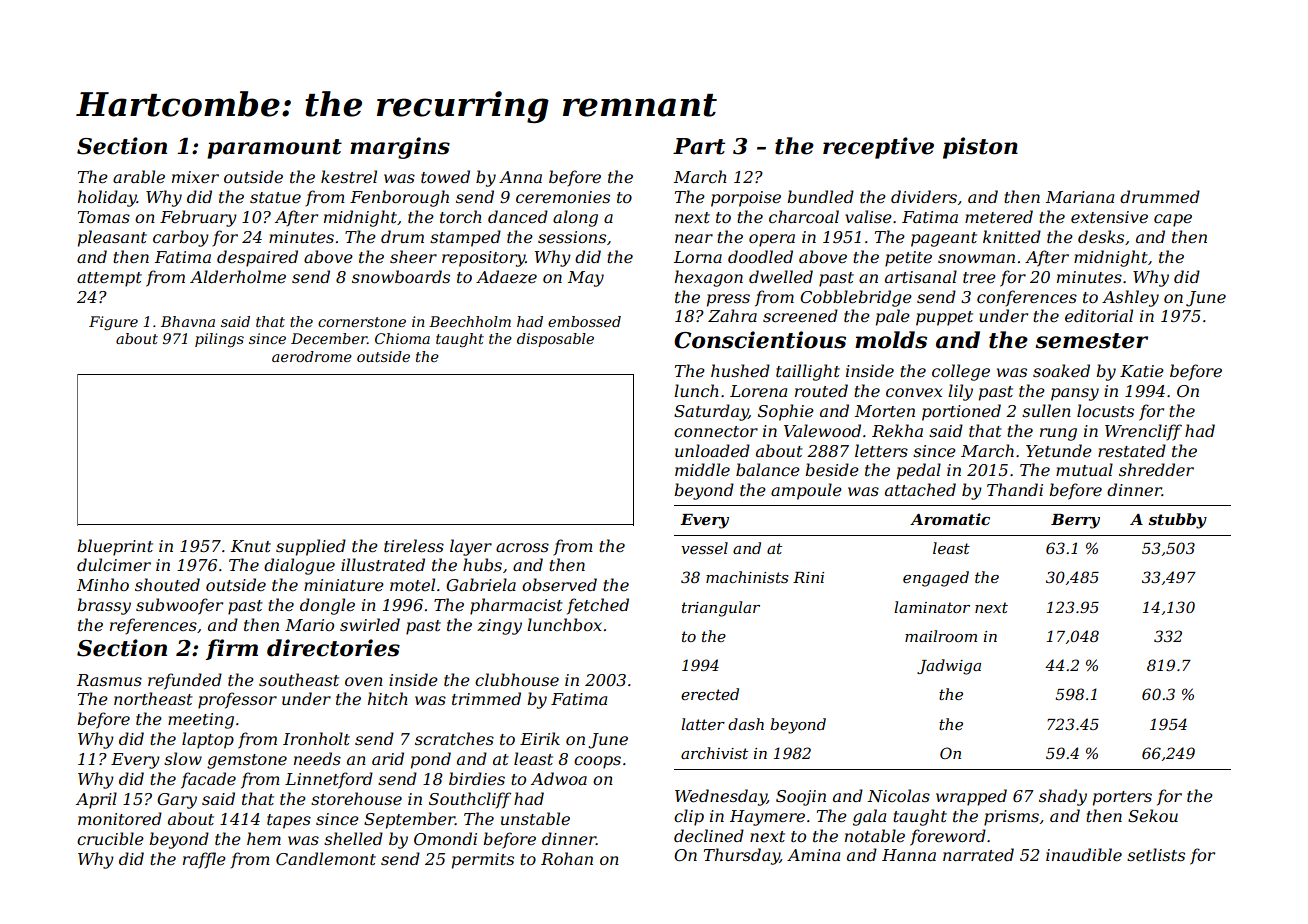  I want to click on Ashley, so click(1130, 298).
